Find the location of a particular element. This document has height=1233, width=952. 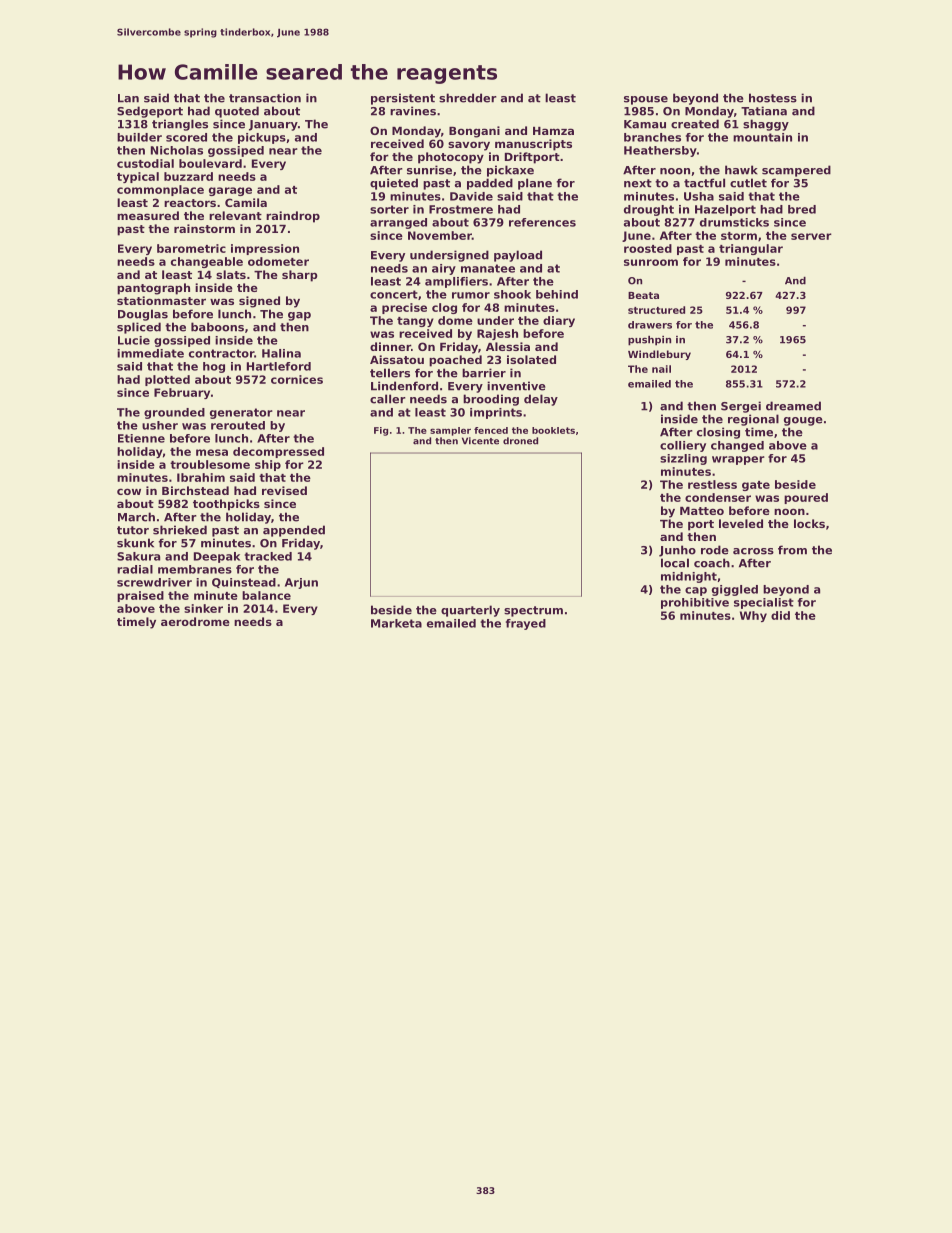

Marketa is located at coordinates (396, 623).
